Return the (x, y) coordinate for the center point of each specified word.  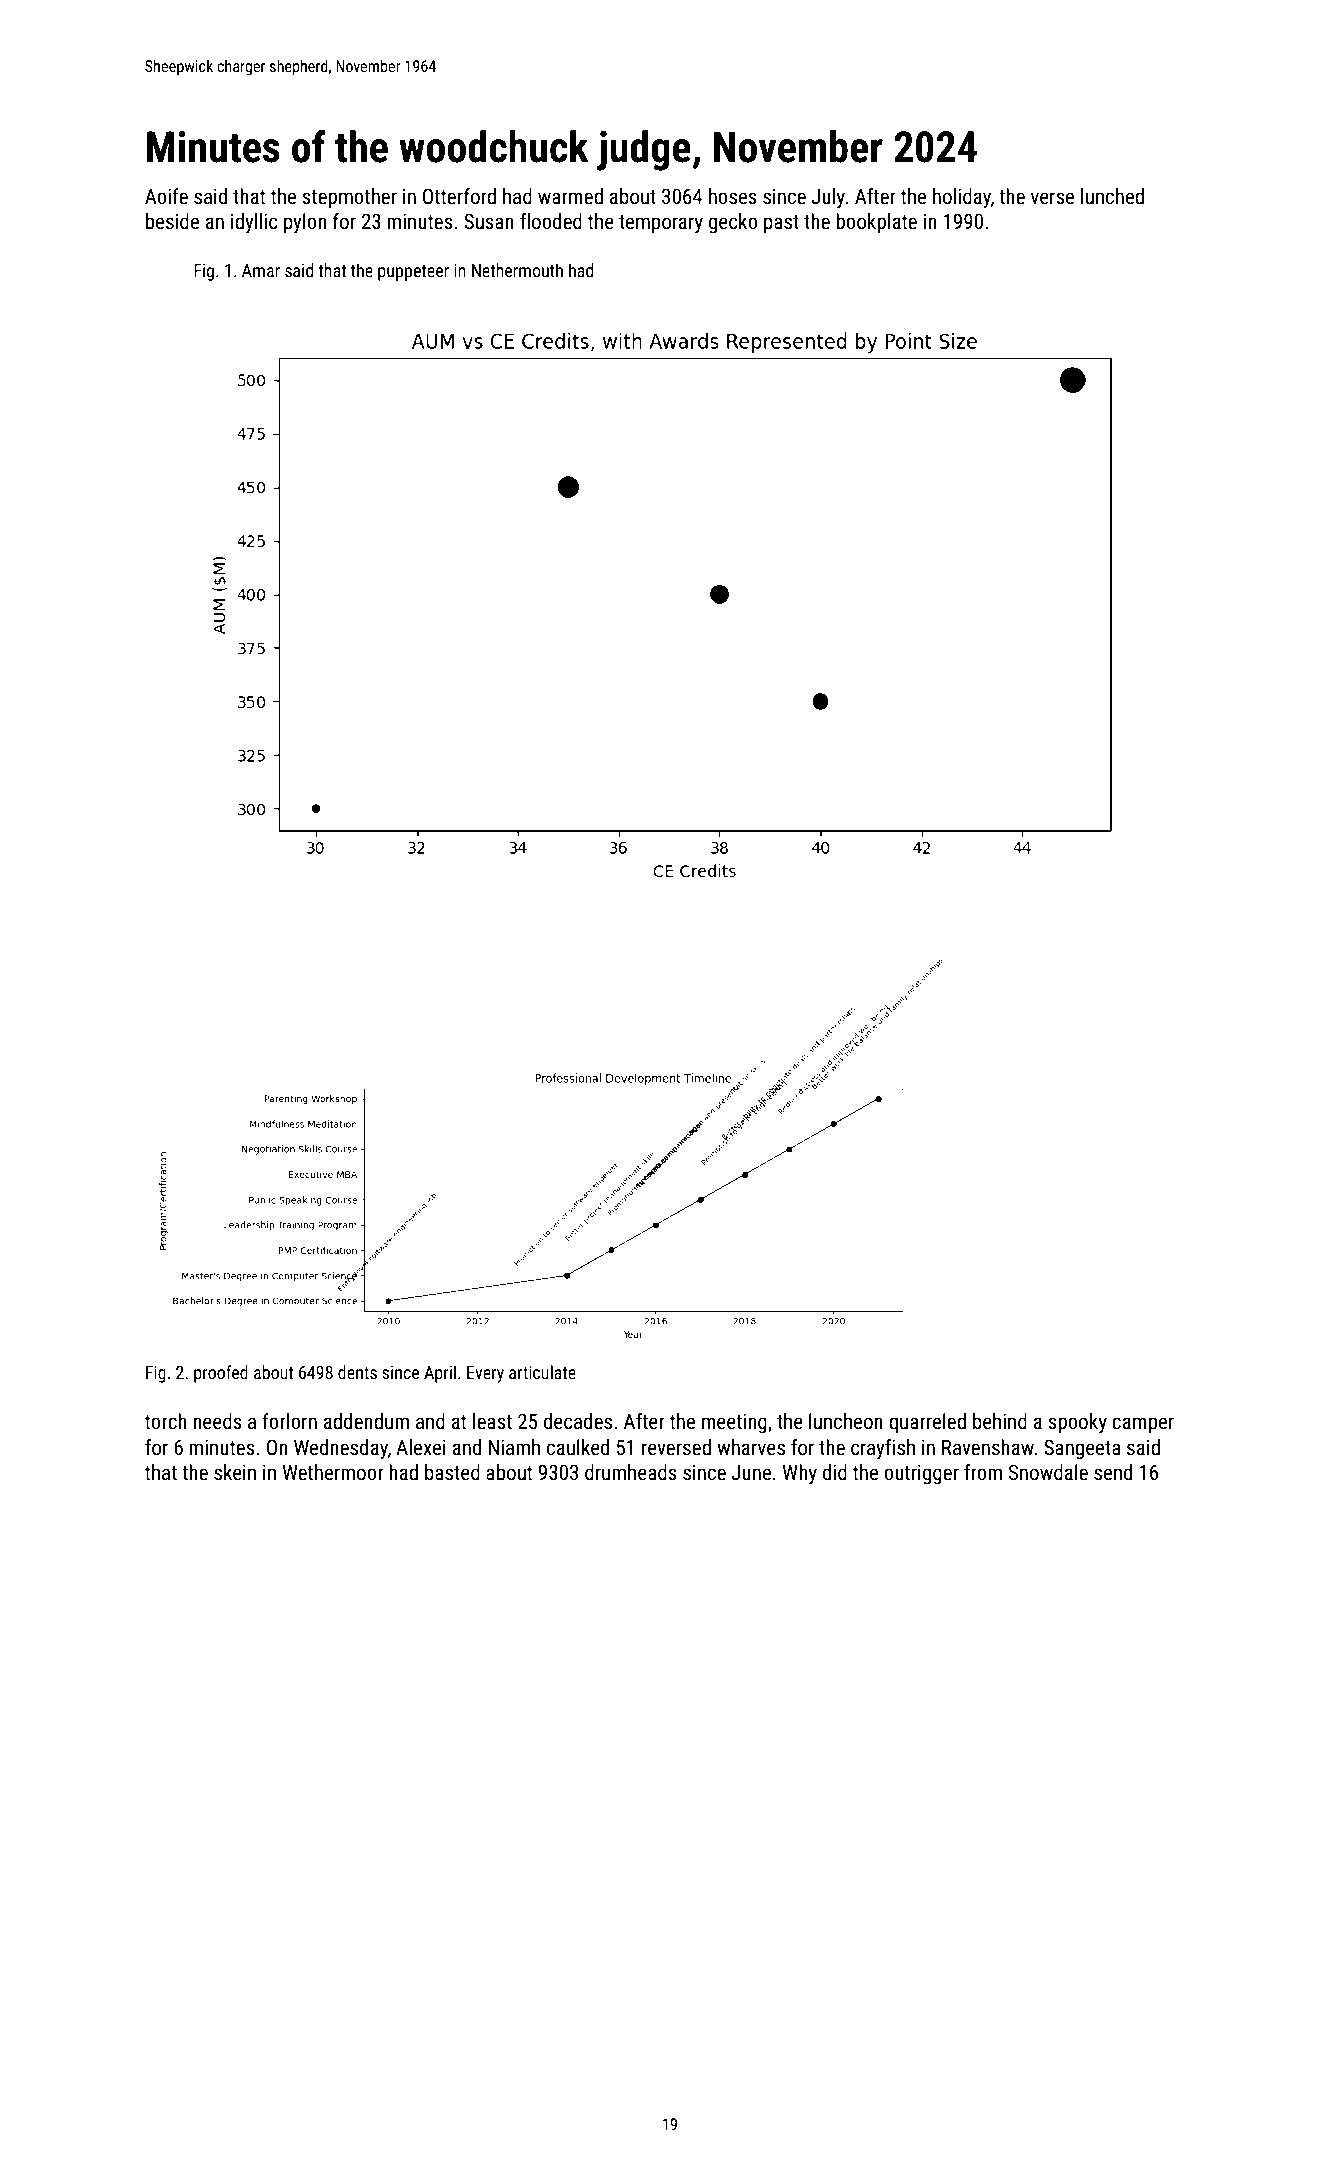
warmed (570, 196)
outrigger (921, 1474)
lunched (1112, 196)
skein (235, 1472)
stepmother (349, 198)
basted (452, 1472)
